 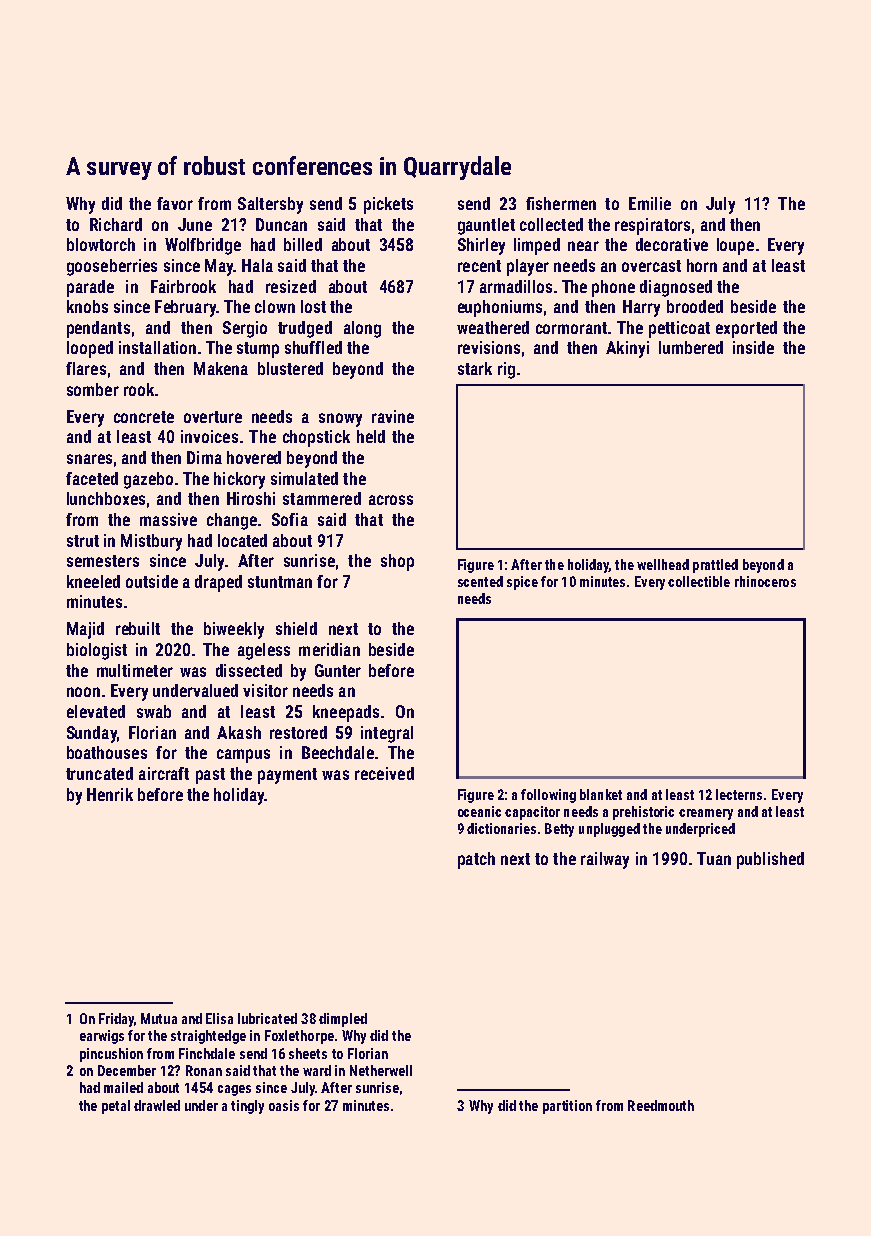 I want to click on fishermen, so click(x=561, y=203).
